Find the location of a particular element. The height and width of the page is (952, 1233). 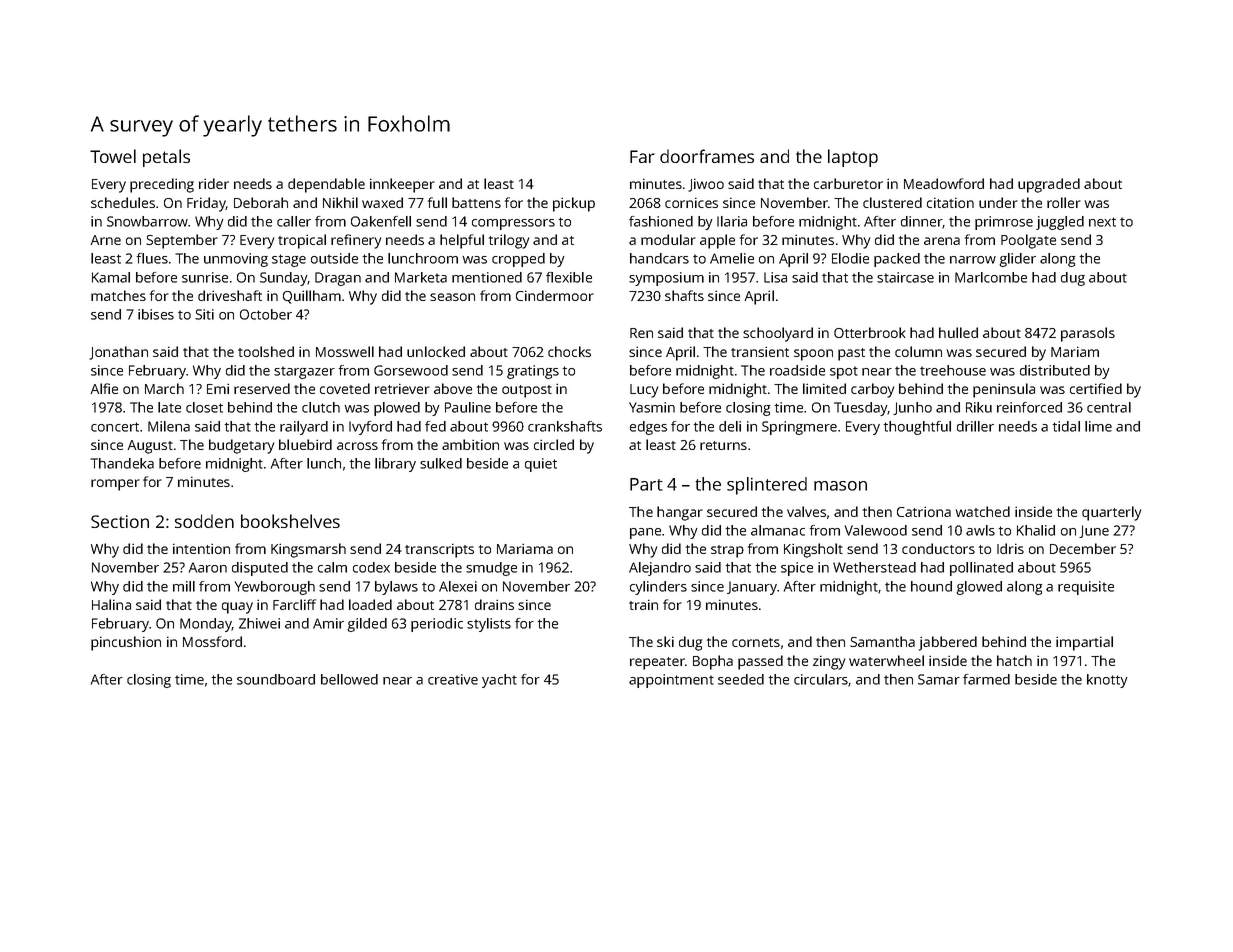

Halina is located at coordinates (111, 604).
